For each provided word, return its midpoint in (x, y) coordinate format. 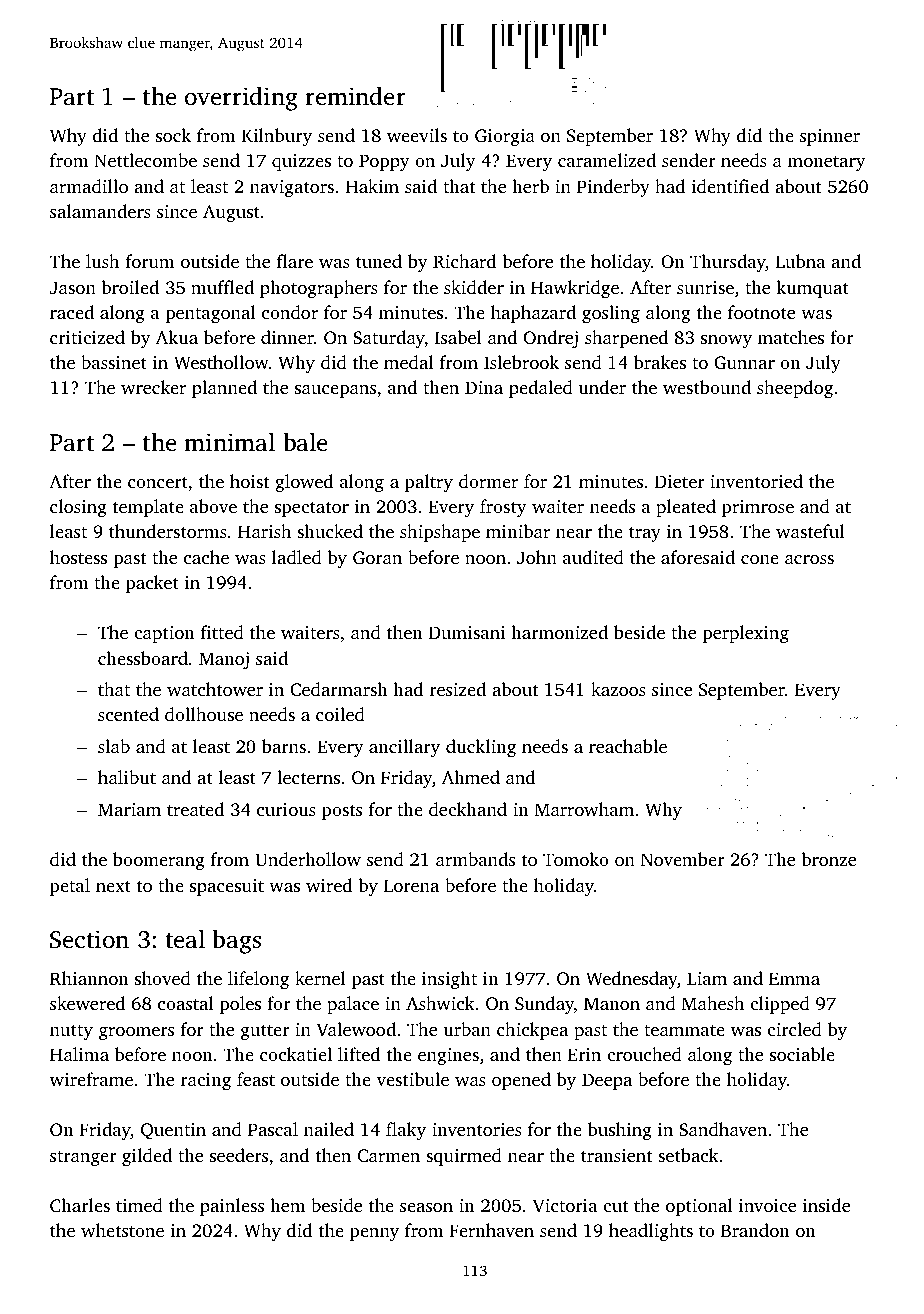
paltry (429, 483)
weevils (417, 135)
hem (288, 1205)
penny (374, 1234)
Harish (264, 531)
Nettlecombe (145, 160)
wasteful (810, 531)
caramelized (607, 160)
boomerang (159, 861)
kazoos (618, 689)
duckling (481, 748)
